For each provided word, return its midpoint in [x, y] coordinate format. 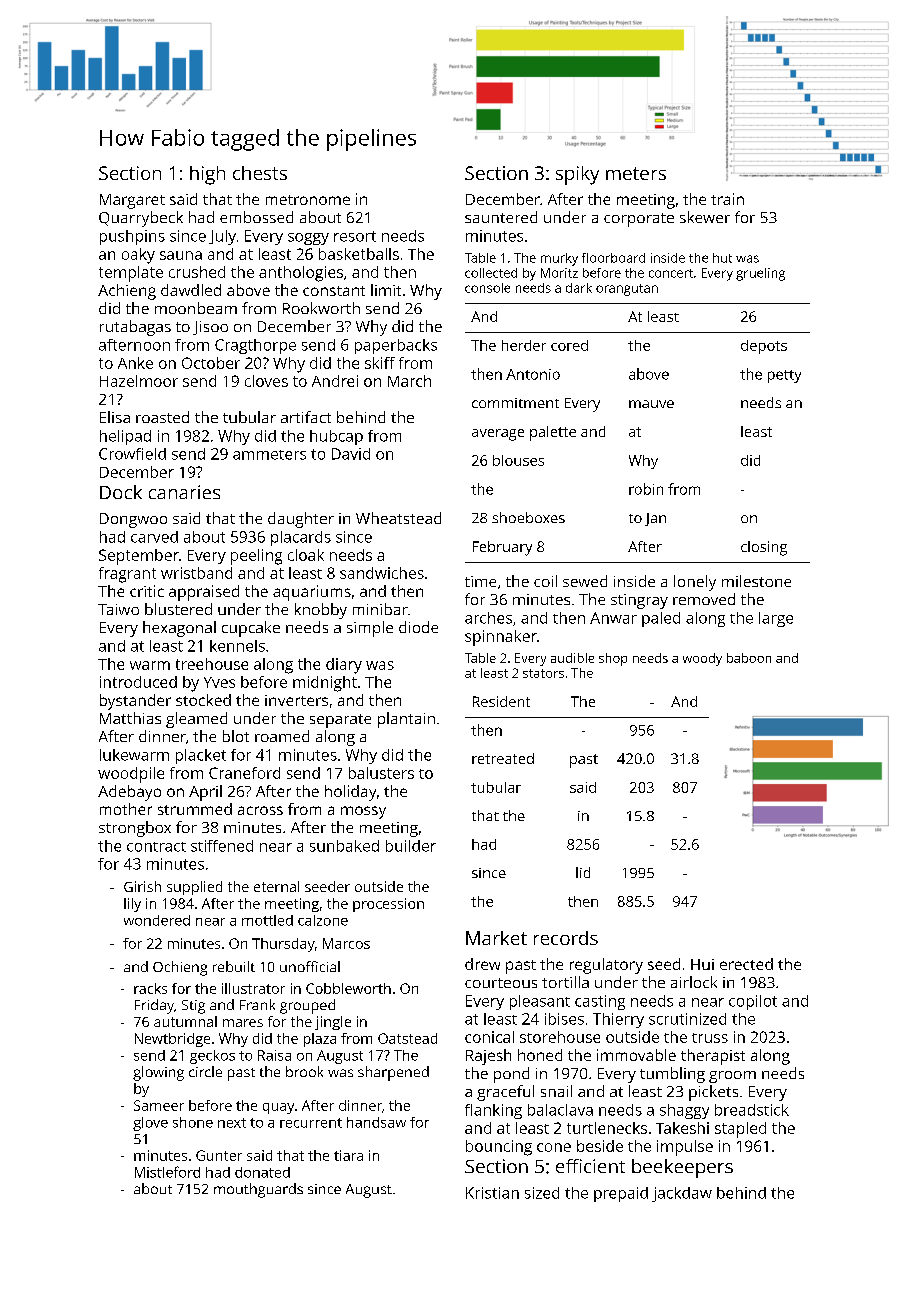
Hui [702, 964]
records [566, 938]
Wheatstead [398, 518]
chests [260, 173]
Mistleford [167, 1172]
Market [496, 938]
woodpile [131, 775]
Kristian [492, 1193]
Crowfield [132, 454]
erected [746, 964]
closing [764, 548]
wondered [157, 920]
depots [764, 347]
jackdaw [682, 1194]
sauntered [501, 217]
